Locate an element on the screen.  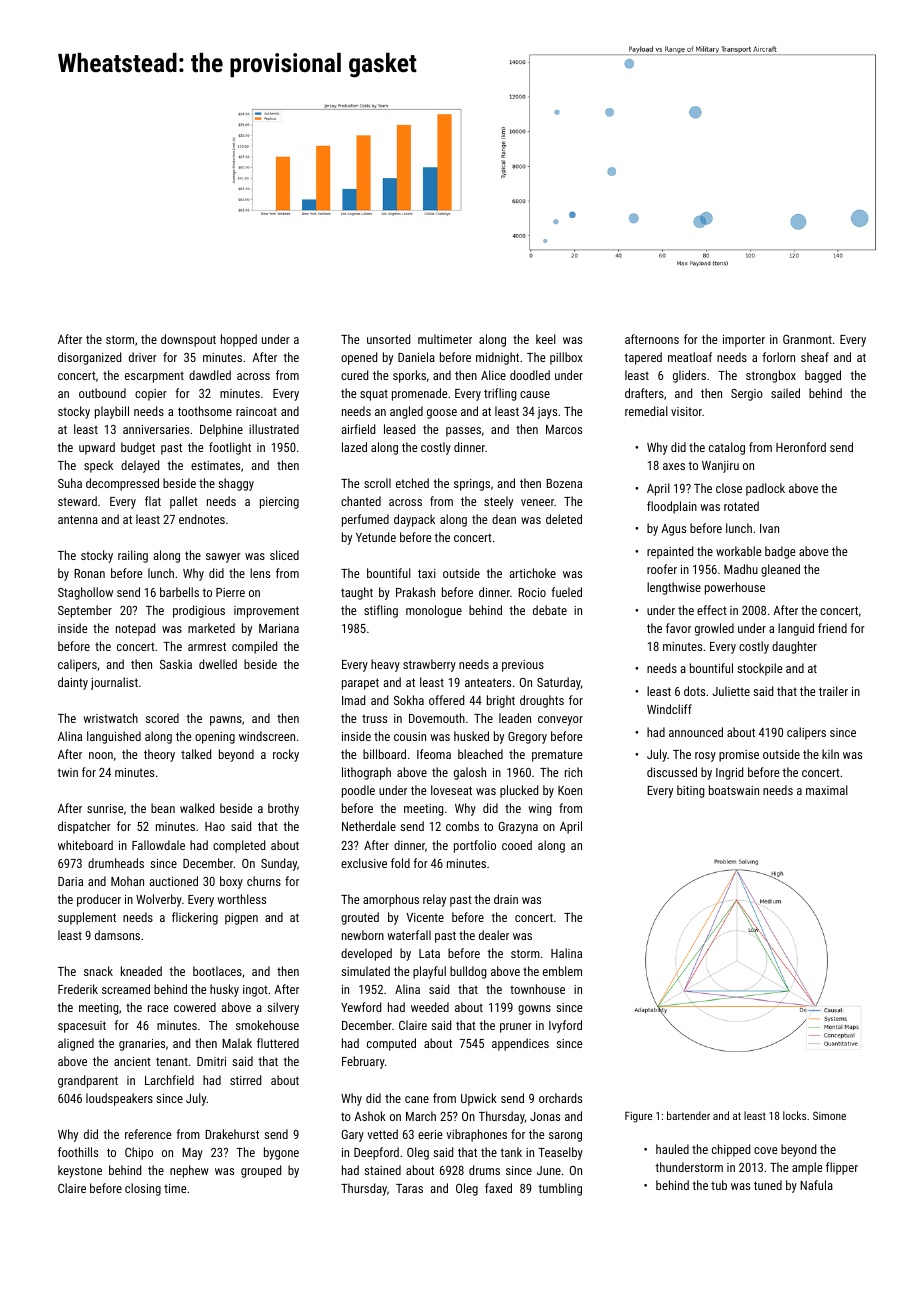
appendices is located at coordinates (520, 1044).
